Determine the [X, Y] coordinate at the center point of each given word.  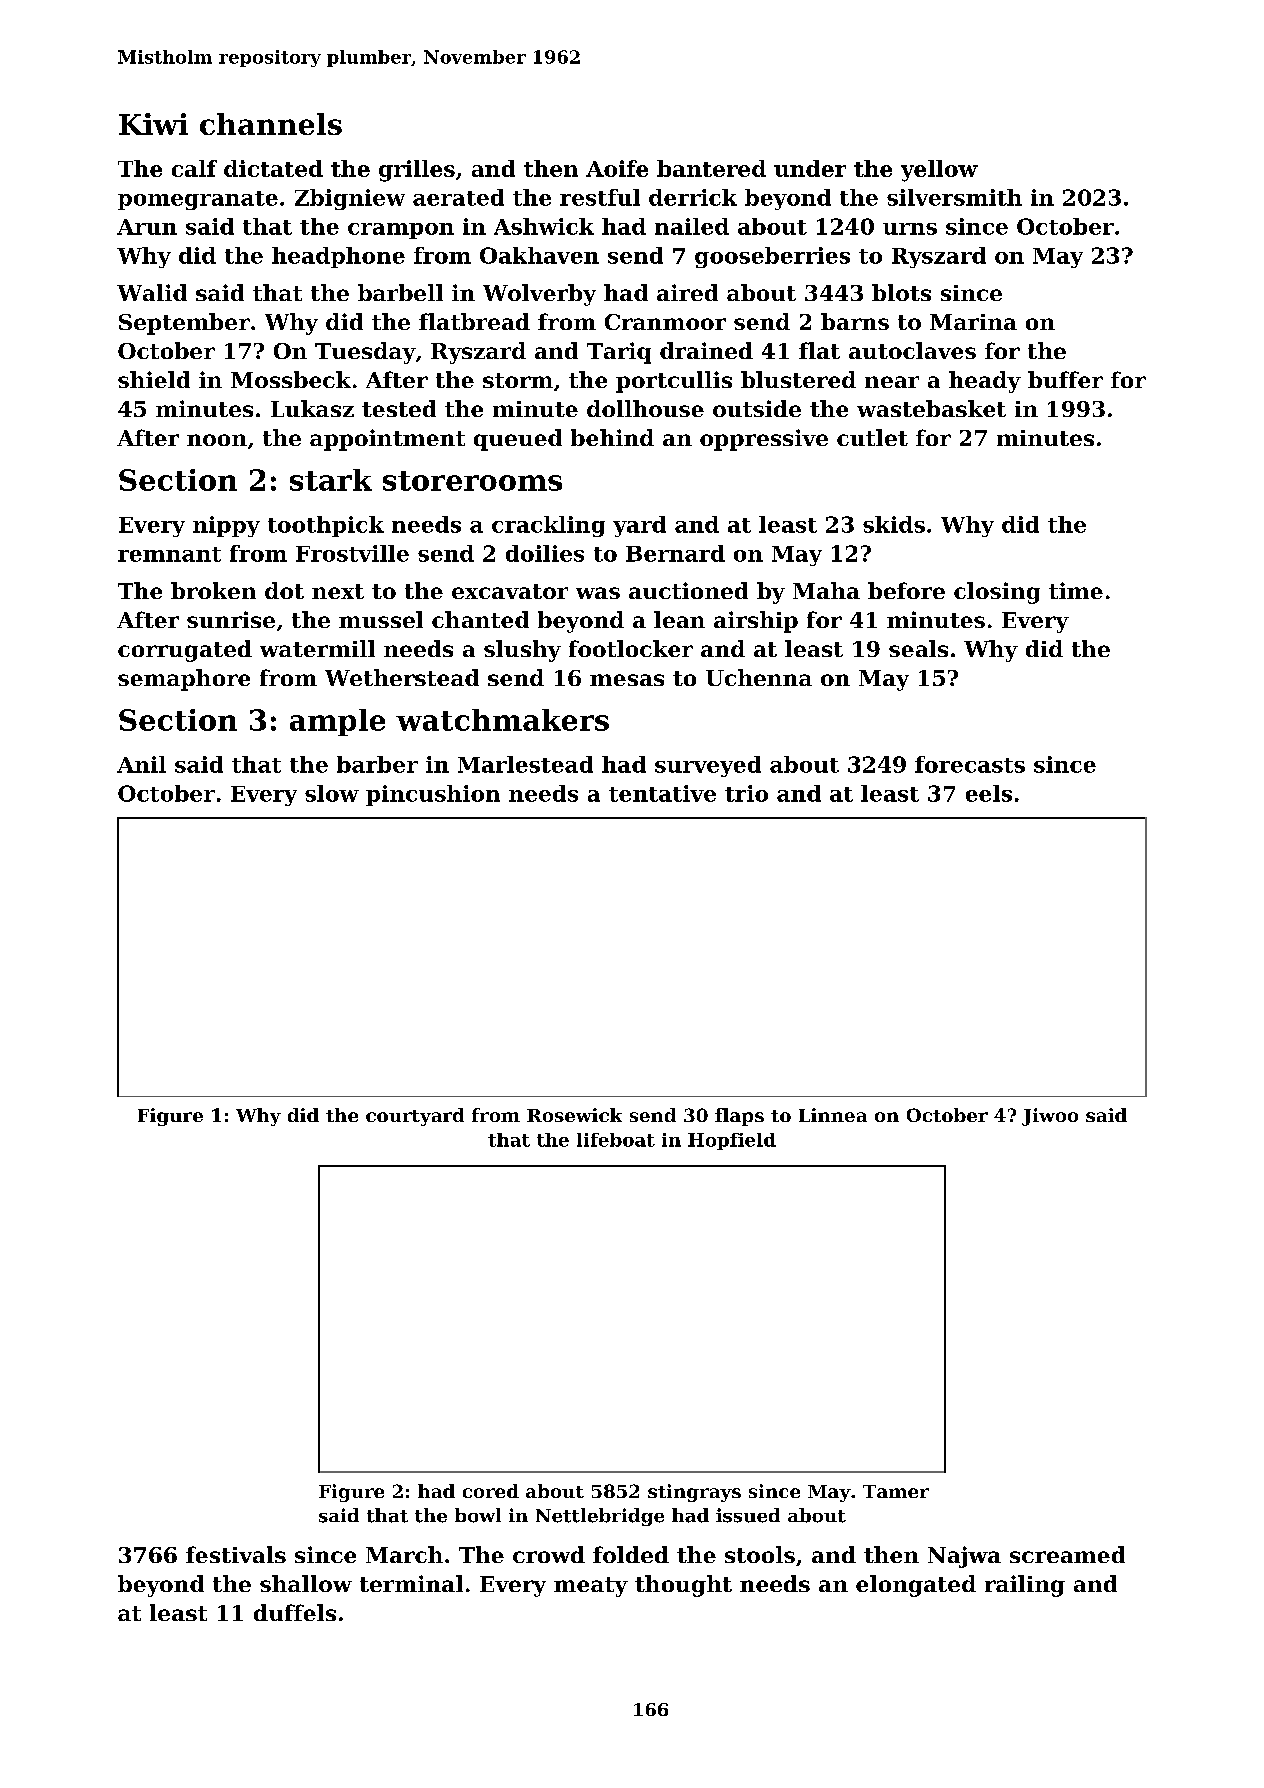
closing [997, 593]
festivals [236, 1554]
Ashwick [544, 226]
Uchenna [759, 677]
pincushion [433, 795]
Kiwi [153, 124]
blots [901, 292]
